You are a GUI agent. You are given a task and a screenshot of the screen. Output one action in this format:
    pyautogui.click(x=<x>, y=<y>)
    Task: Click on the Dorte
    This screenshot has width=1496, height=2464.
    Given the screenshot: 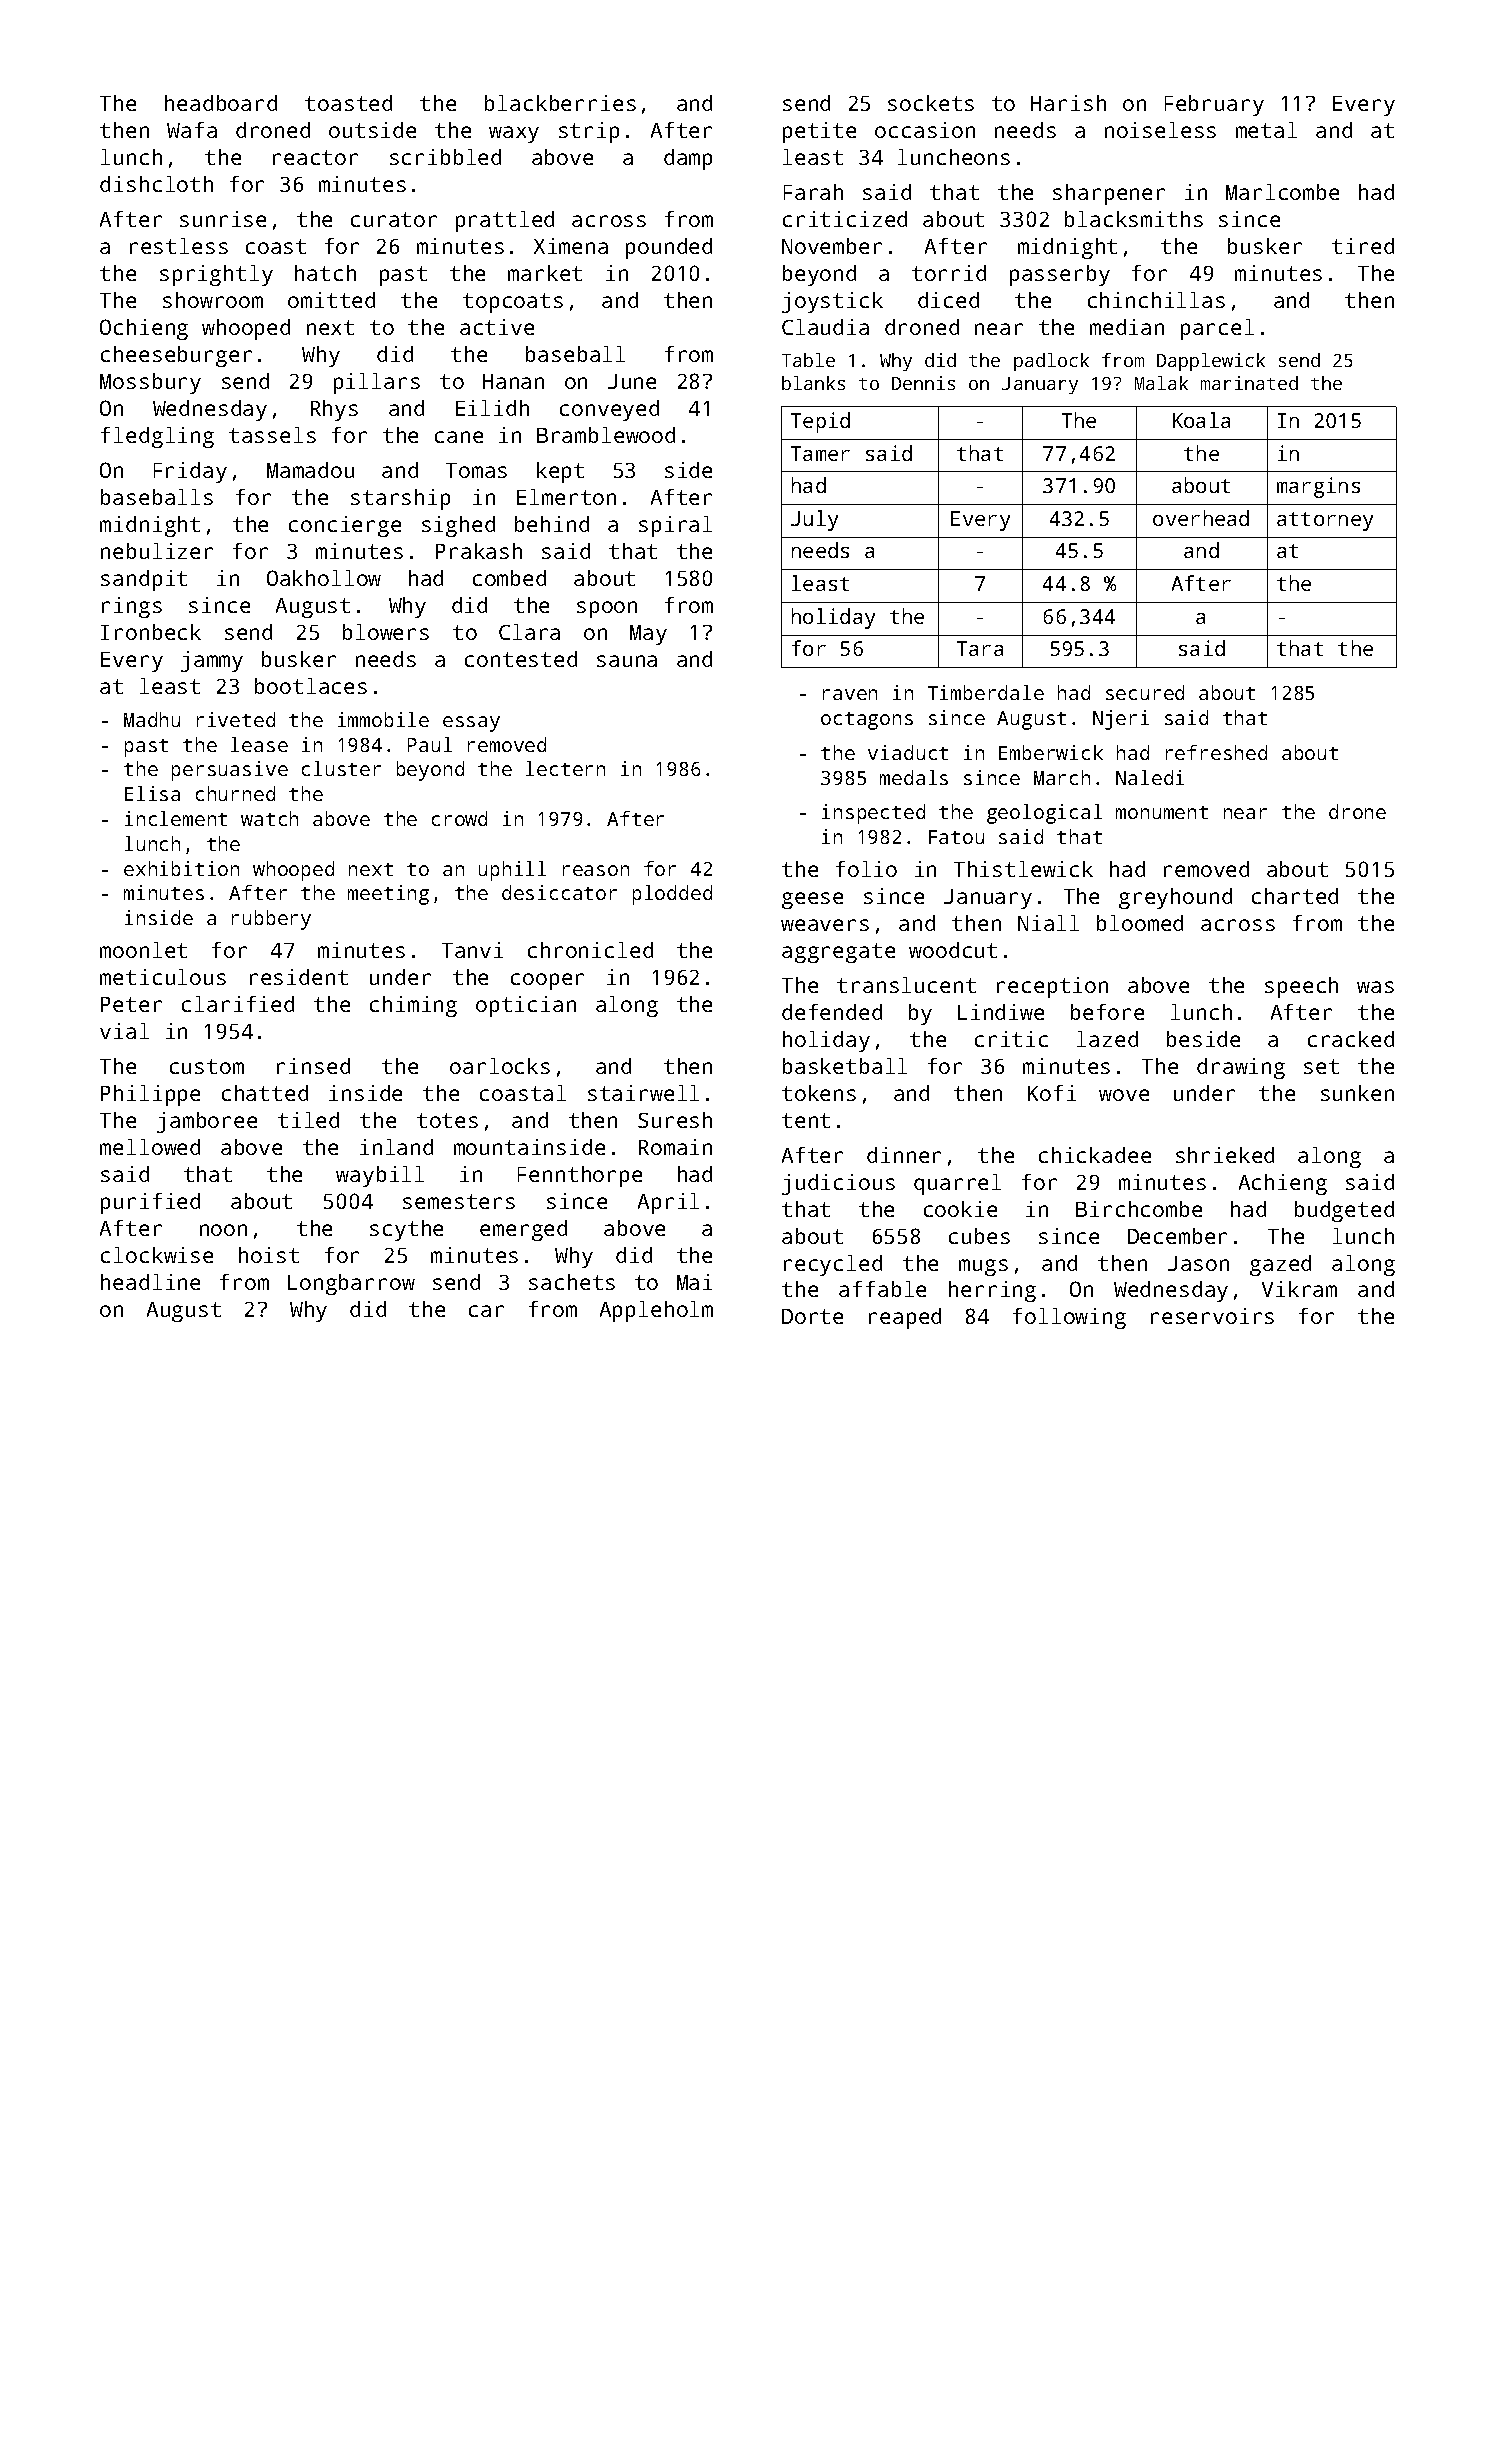 What is the action you would take?
    pyautogui.click(x=812, y=1316)
